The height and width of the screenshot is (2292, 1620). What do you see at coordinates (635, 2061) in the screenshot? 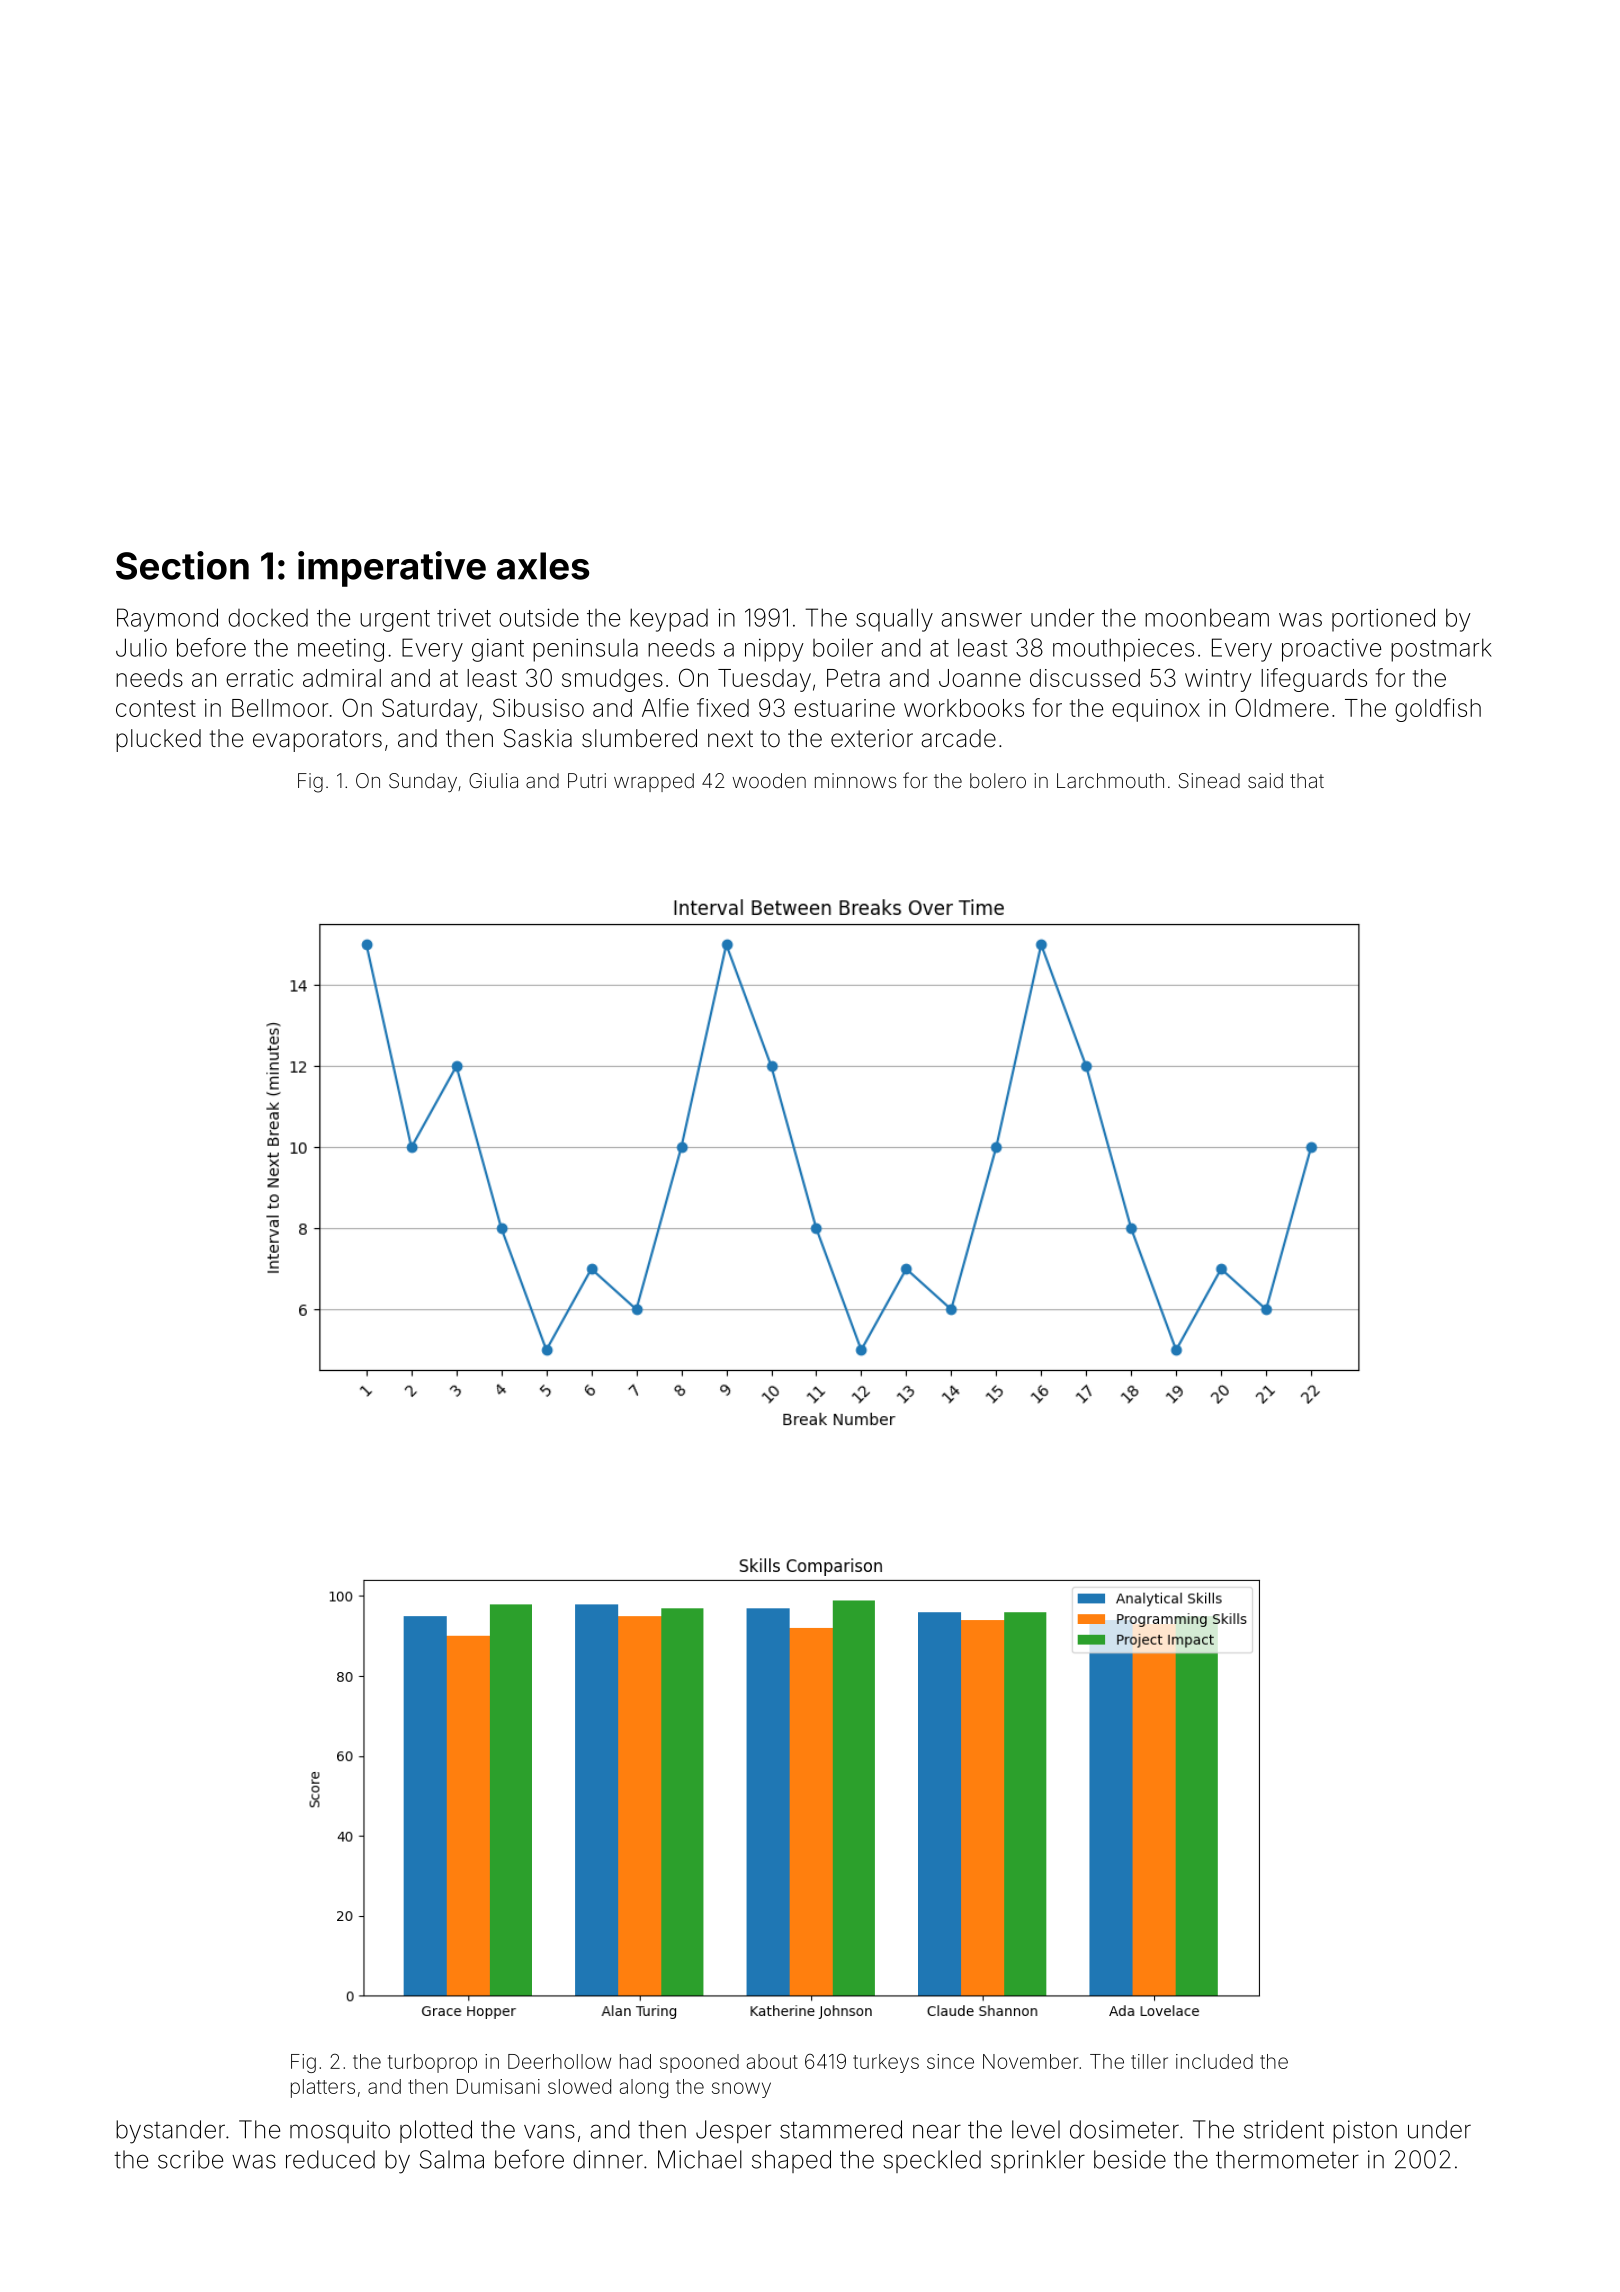
I see `had` at bounding box center [635, 2061].
